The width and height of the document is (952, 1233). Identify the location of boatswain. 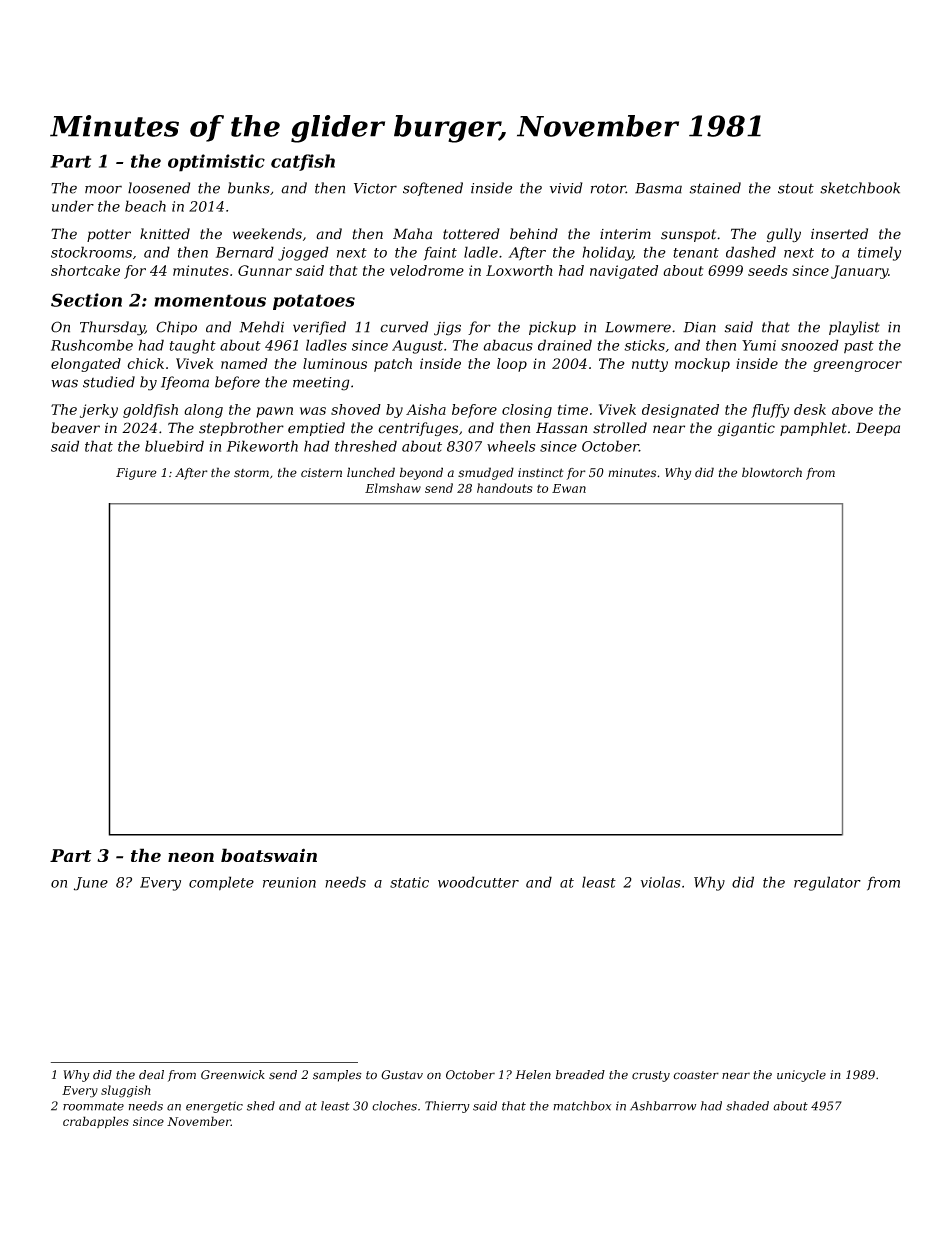
(269, 855).
